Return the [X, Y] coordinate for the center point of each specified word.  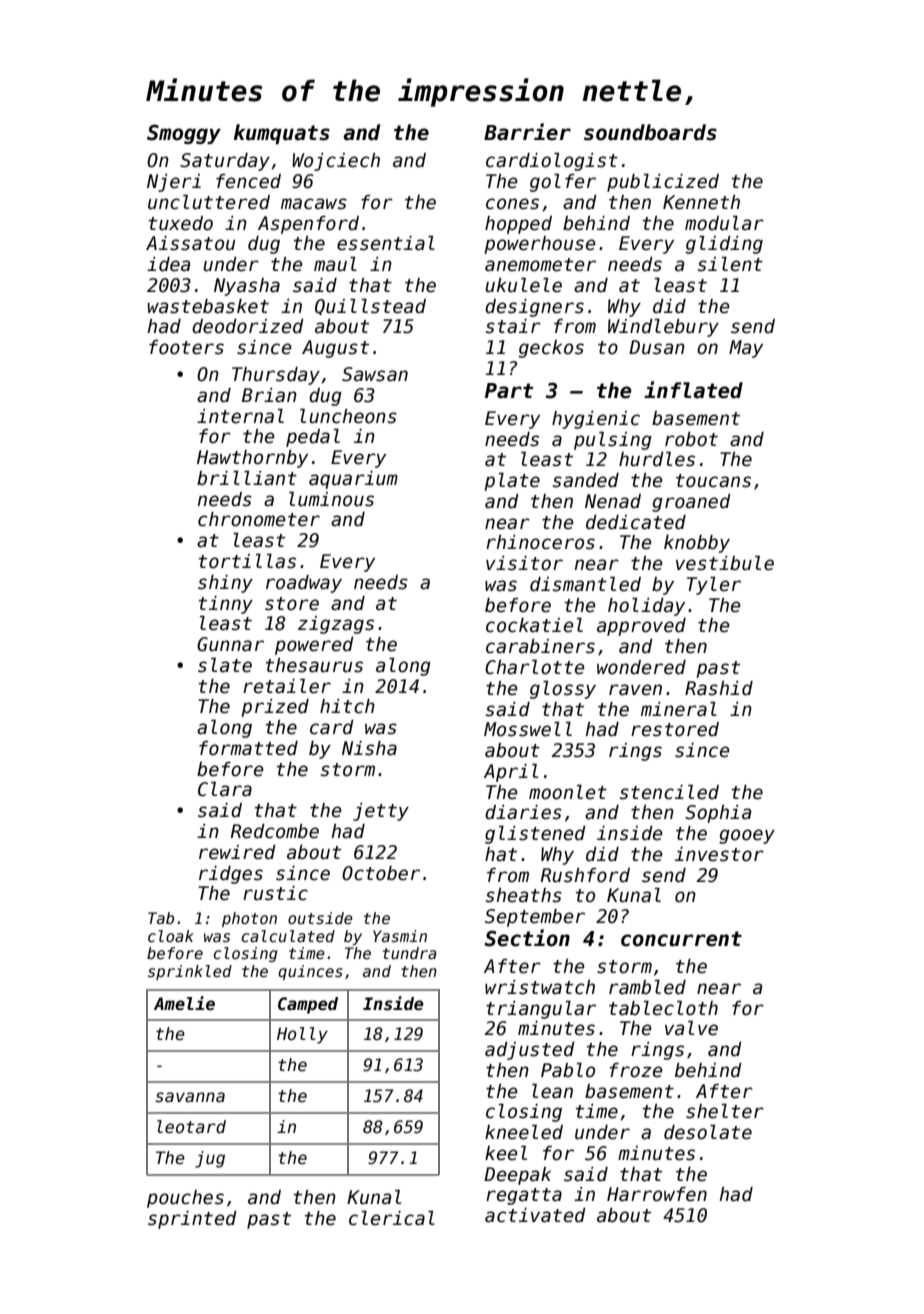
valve [691, 1028]
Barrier [527, 132]
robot [691, 439]
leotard [191, 1127]
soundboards [650, 132]
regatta [524, 1196]
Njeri [174, 183]
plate [512, 482]
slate [225, 665]
